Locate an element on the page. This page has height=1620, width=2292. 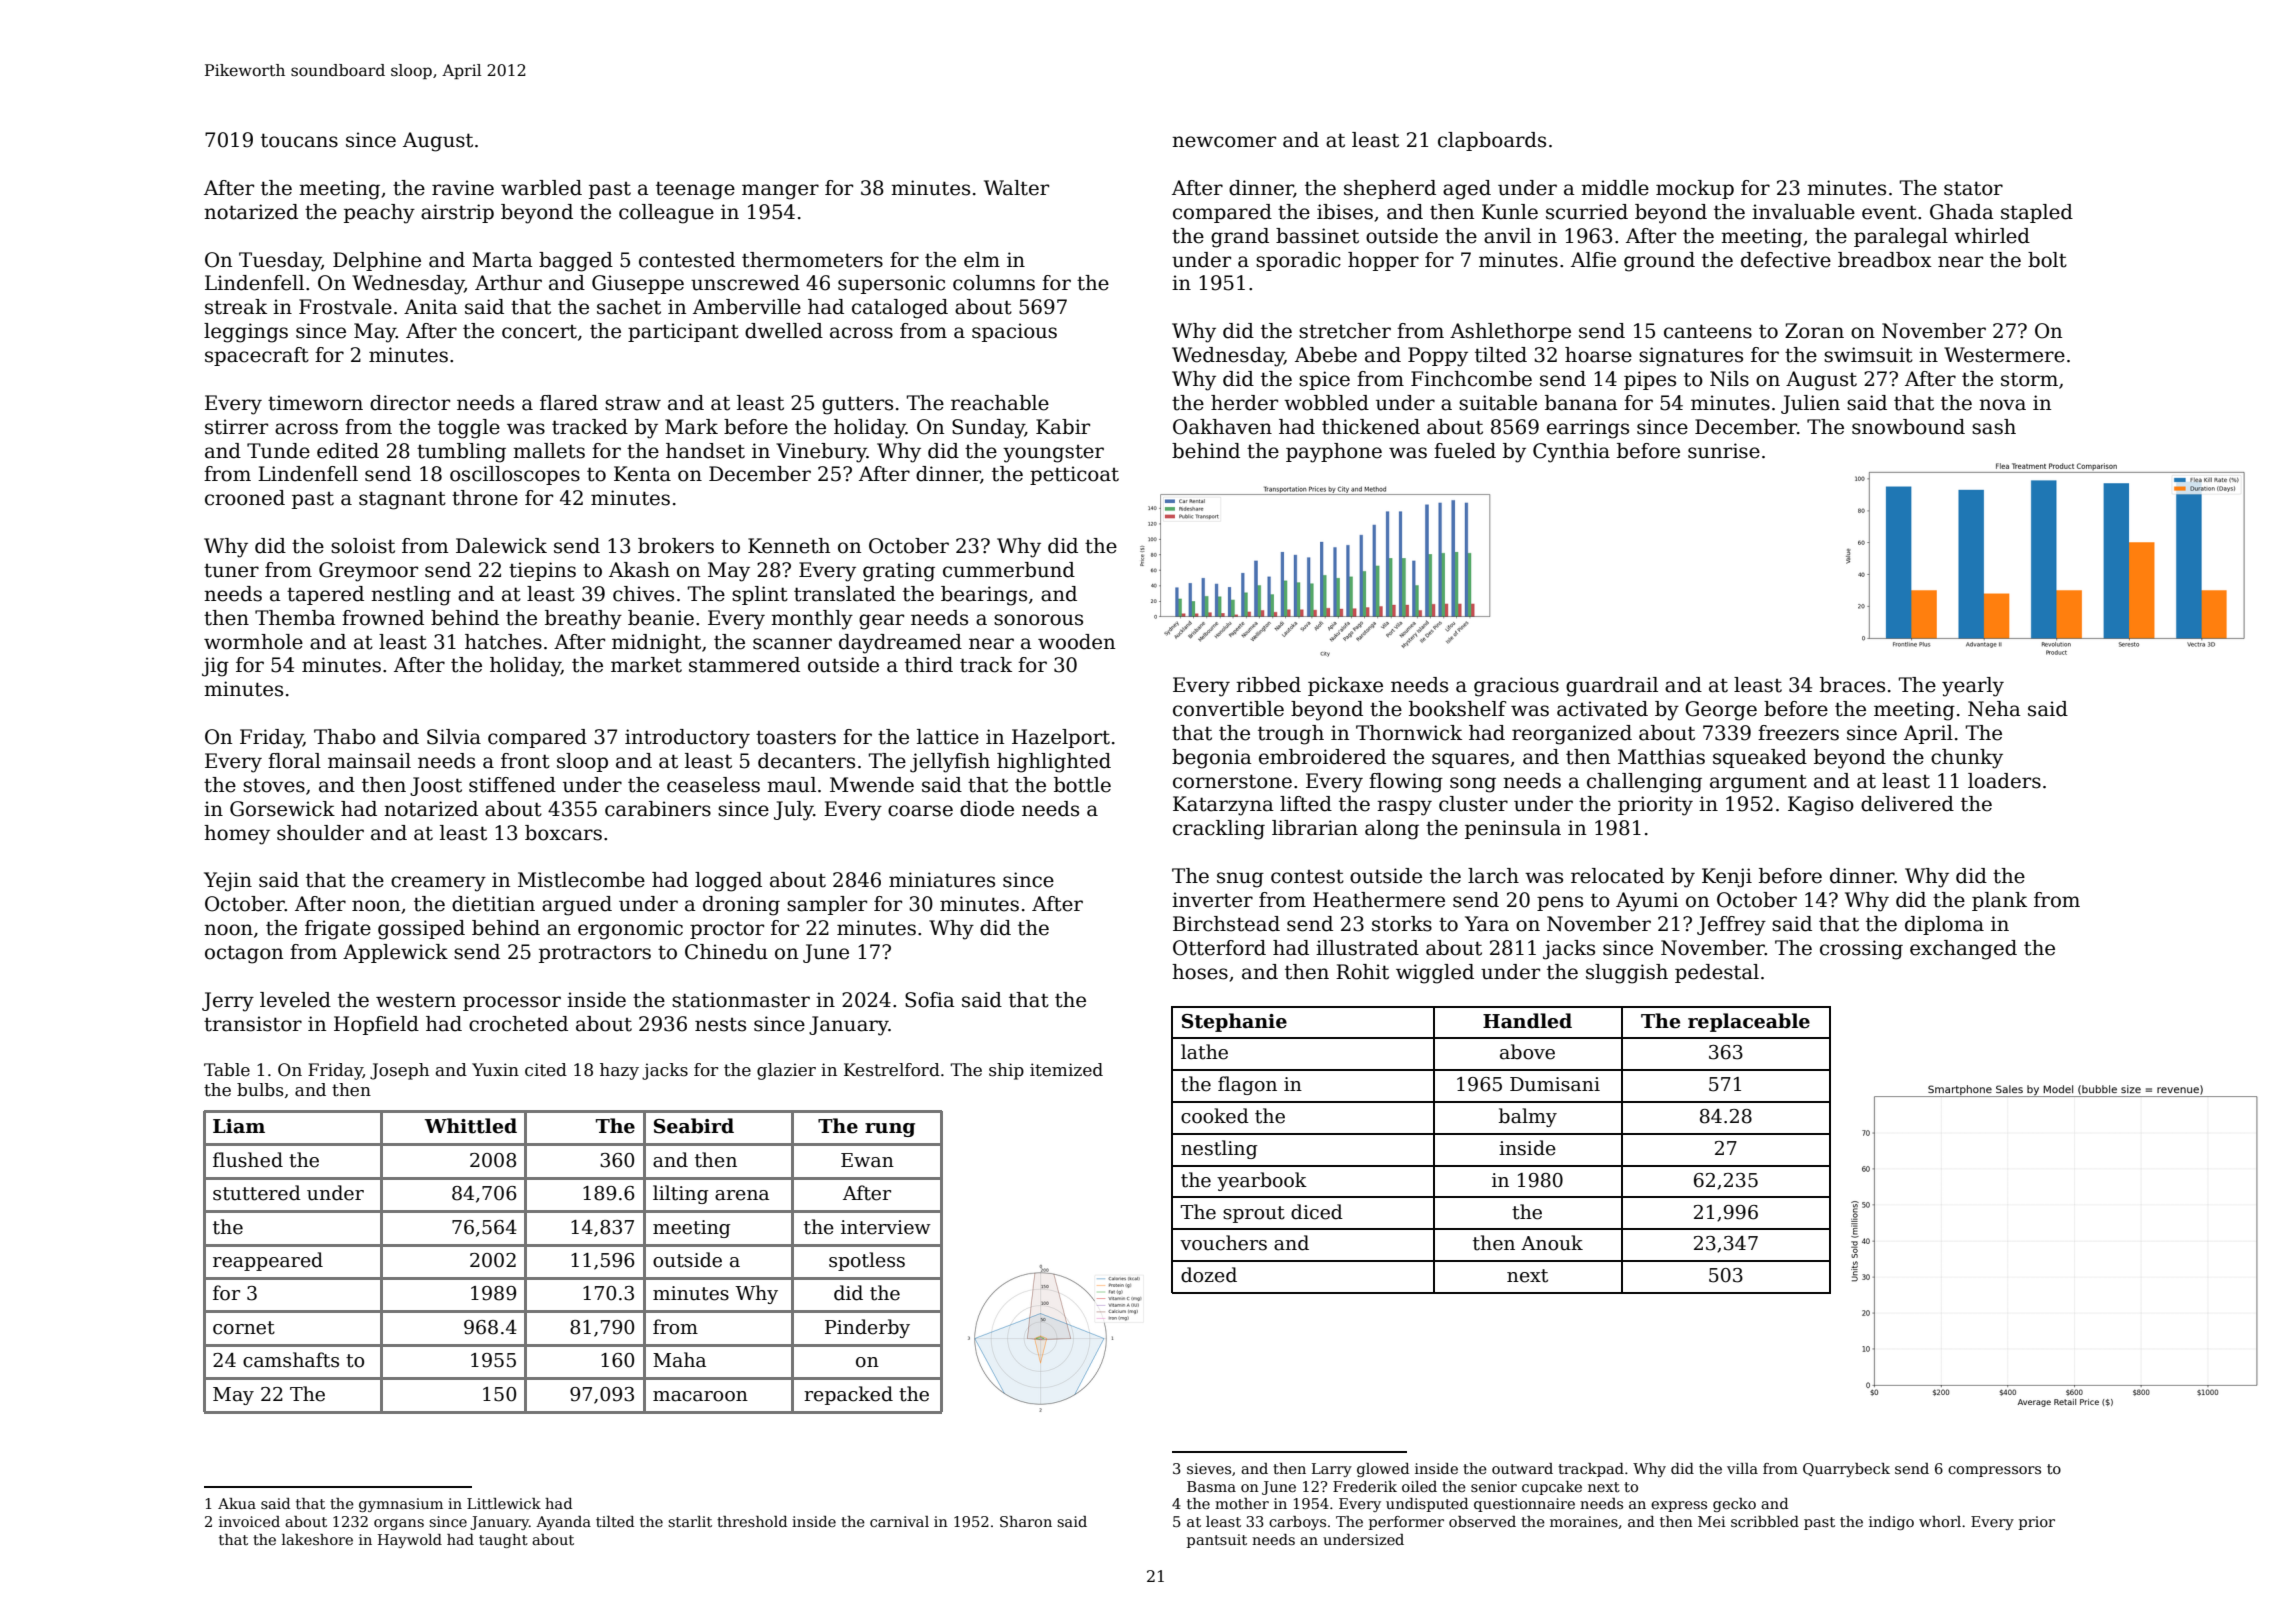
tuner is located at coordinates (231, 571).
